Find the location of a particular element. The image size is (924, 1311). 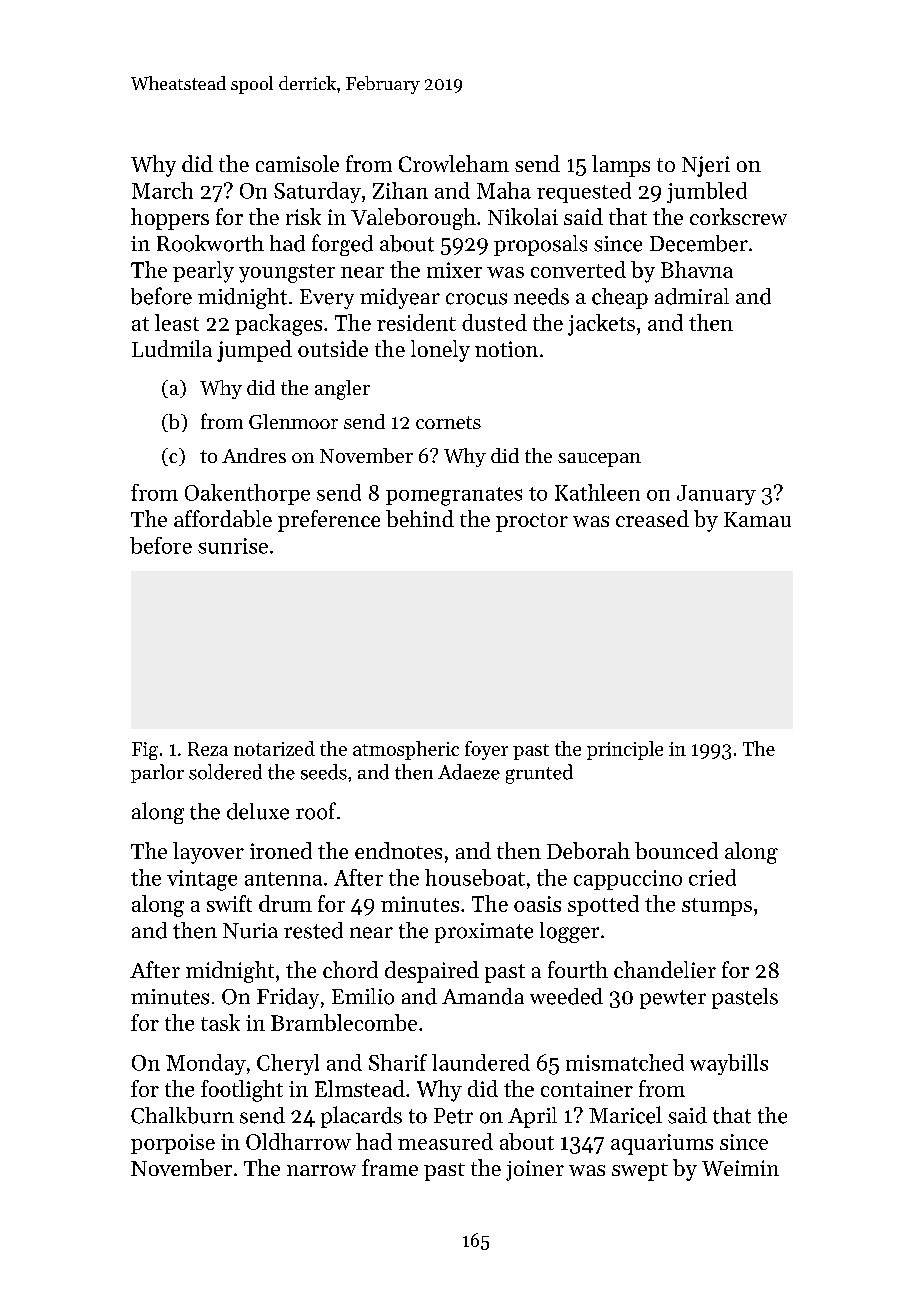

principle is located at coordinates (625, 750).
